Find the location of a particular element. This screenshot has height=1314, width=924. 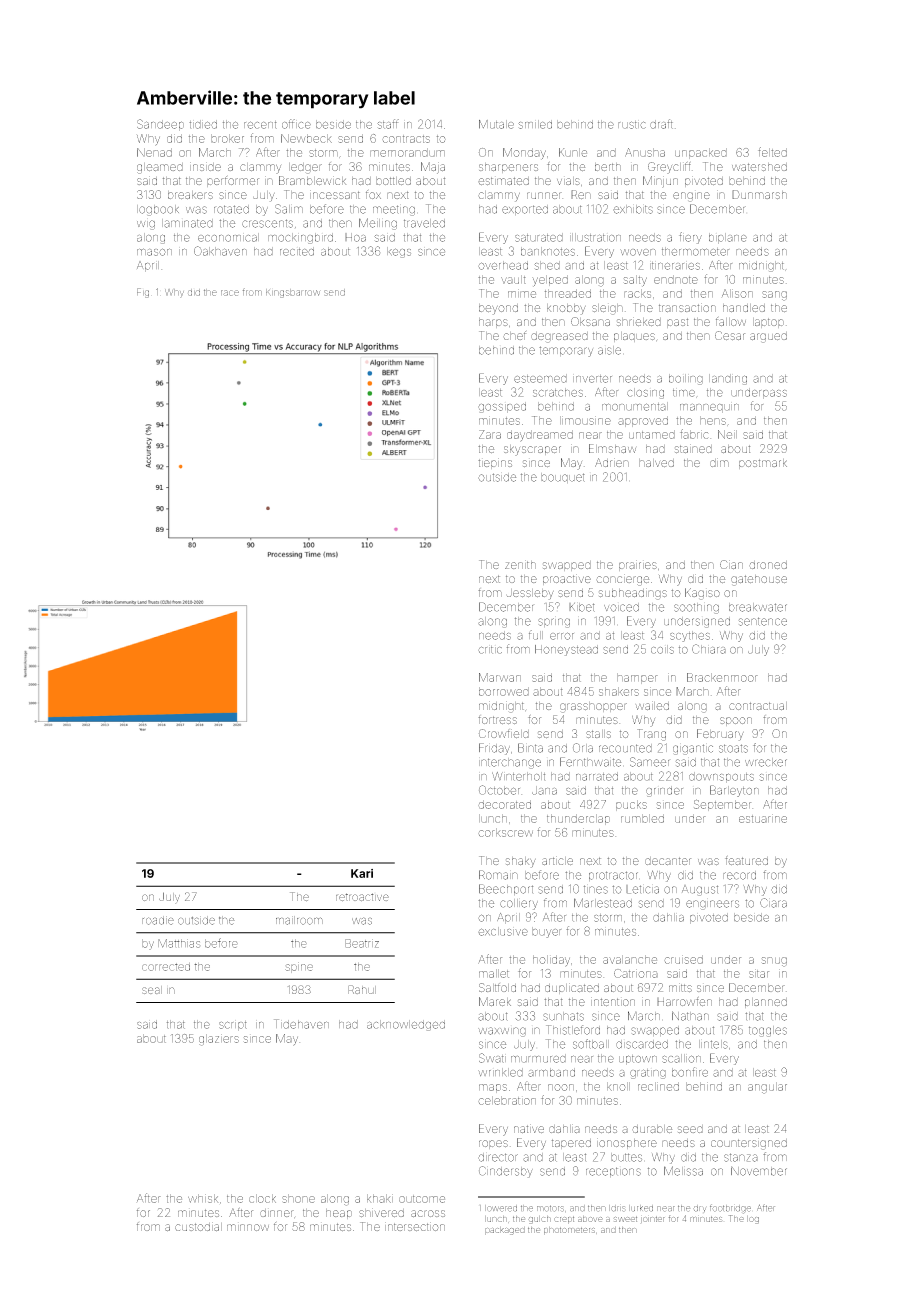

Tidehaven is located at coordinates (301, 1024).
